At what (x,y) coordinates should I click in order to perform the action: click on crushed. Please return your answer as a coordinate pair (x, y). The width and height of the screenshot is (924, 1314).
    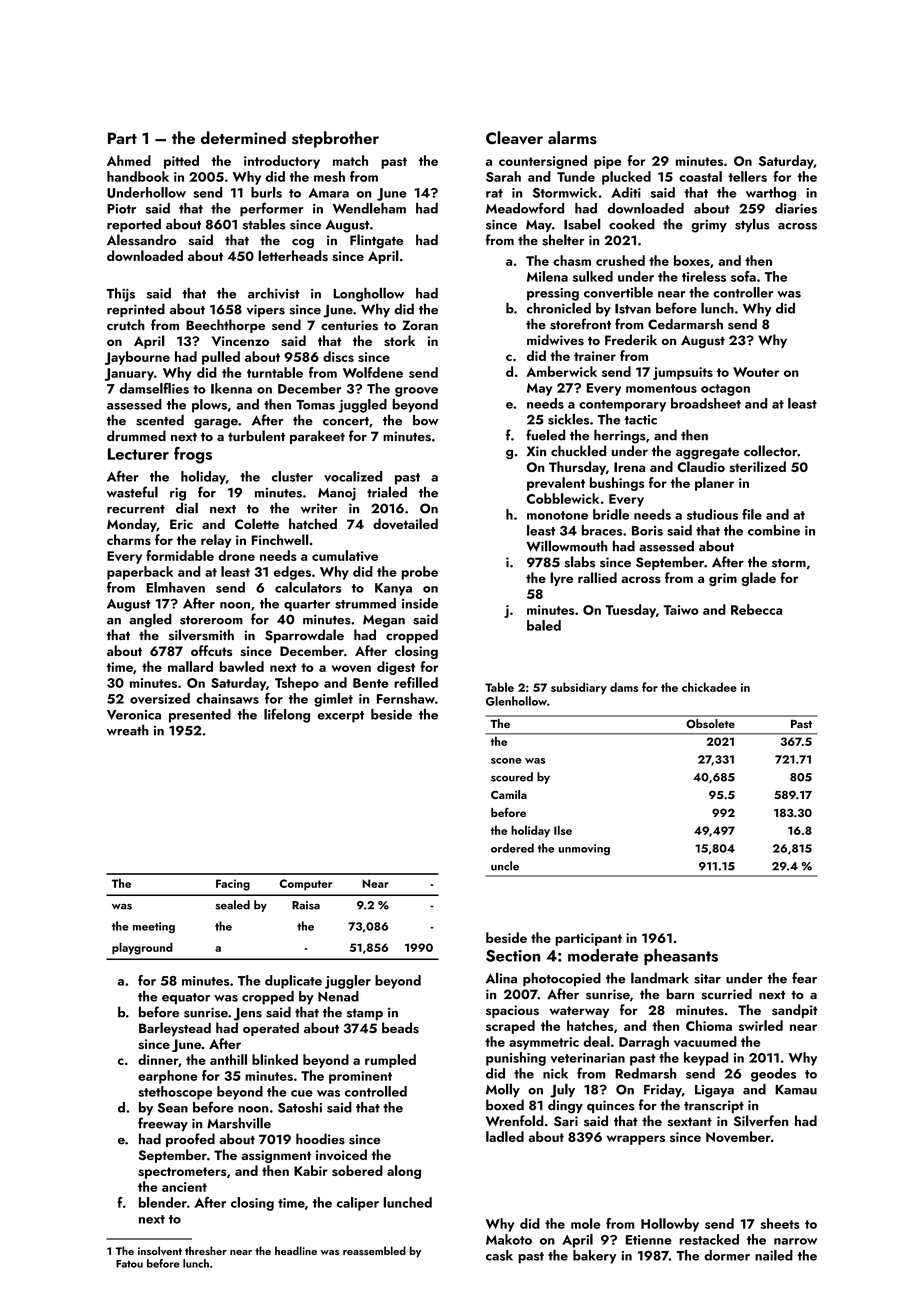
    Looking at the image, I should click on (620, 260).
